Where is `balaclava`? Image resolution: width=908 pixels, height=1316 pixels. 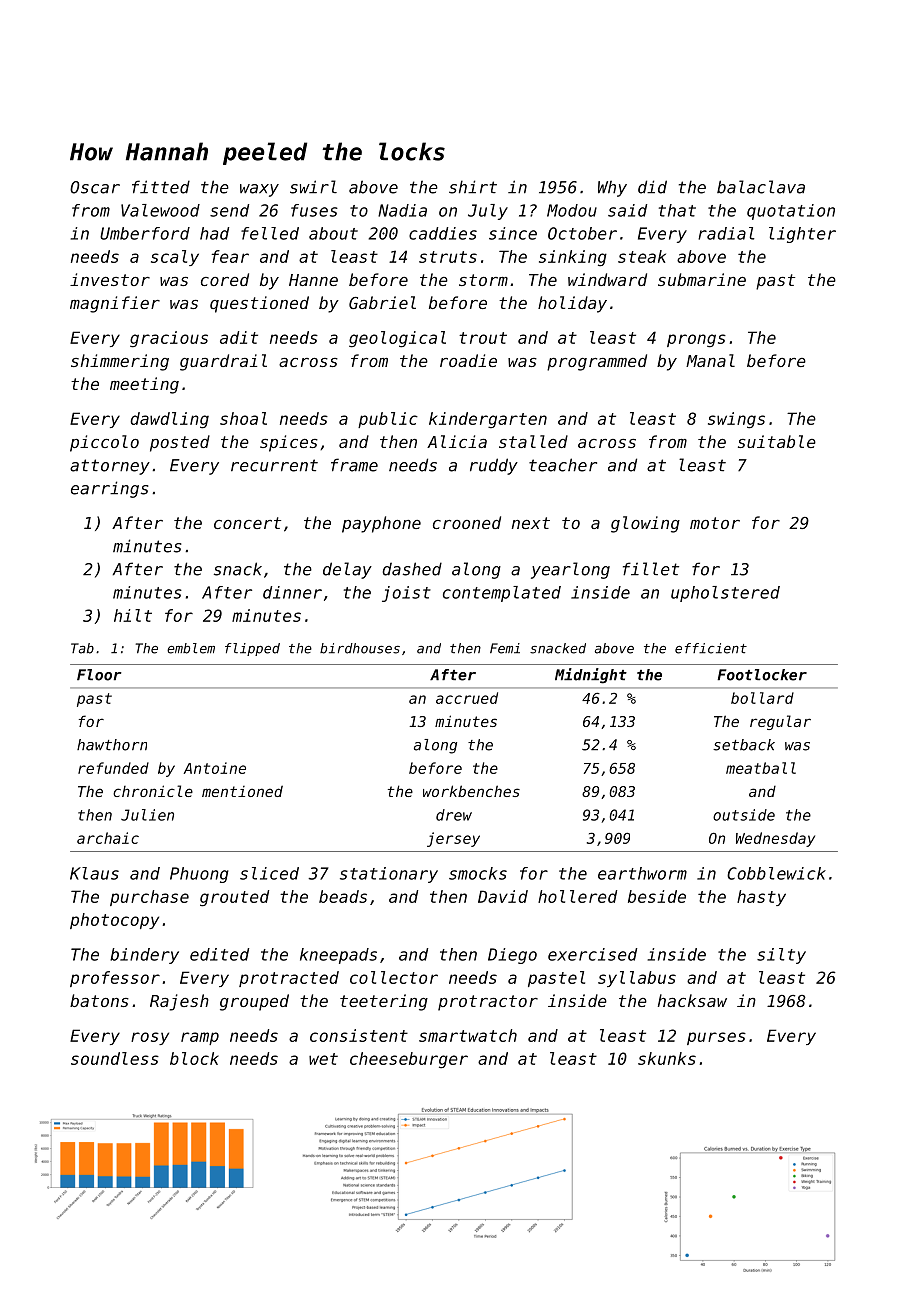 balaclava is located at coordinates (761, 187).
